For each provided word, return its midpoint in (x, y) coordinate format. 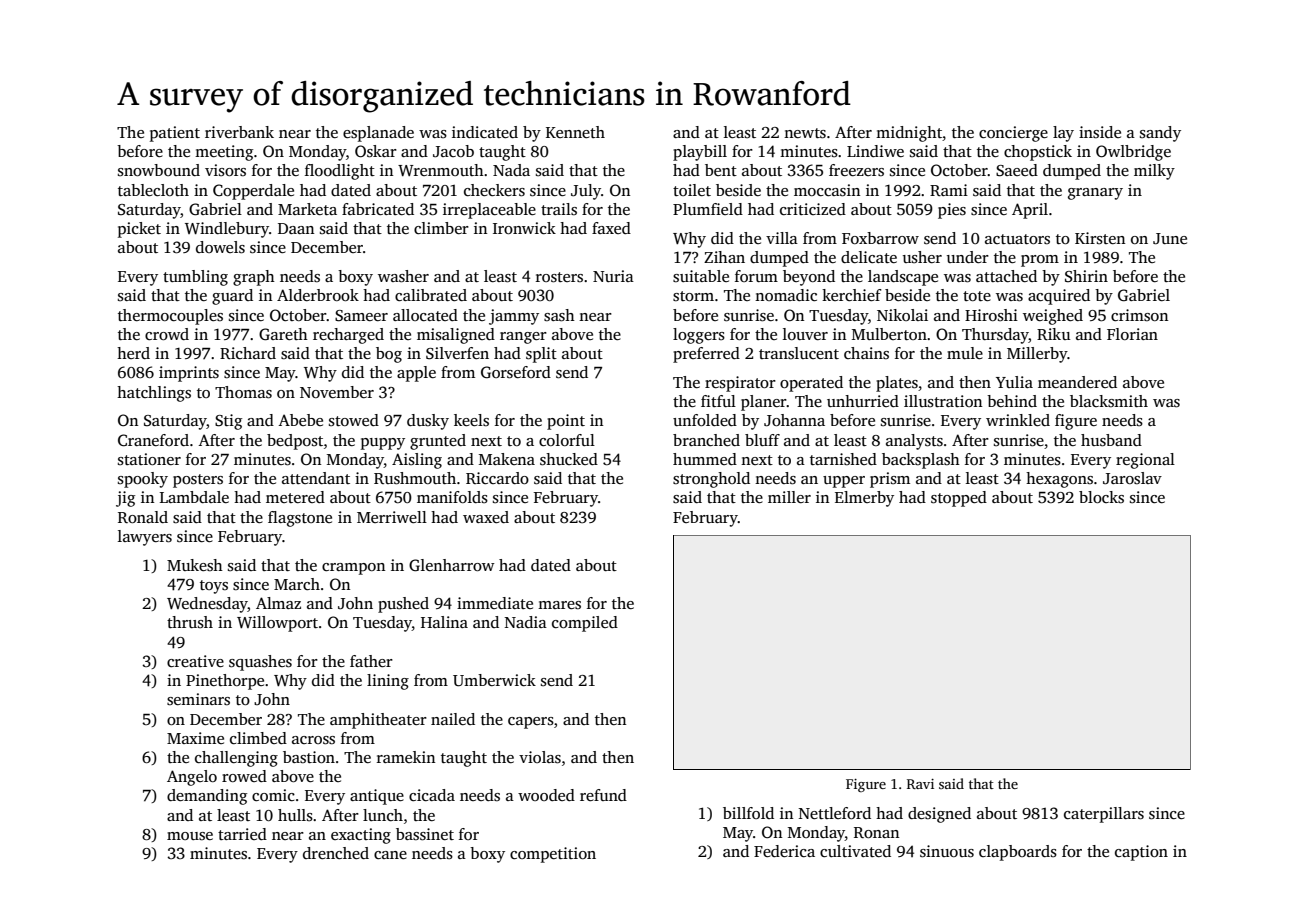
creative (195, 661)
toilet (692, 190)
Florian (1132, 334)
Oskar (376, 151)
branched (706, 440)
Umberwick (494, 680)
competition (553, 855)
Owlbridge (1133, 153)
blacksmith (1109, 401)
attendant (316, 478)
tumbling (195, 278)
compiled (585, 624)
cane (390, 855)
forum (756, 276)
